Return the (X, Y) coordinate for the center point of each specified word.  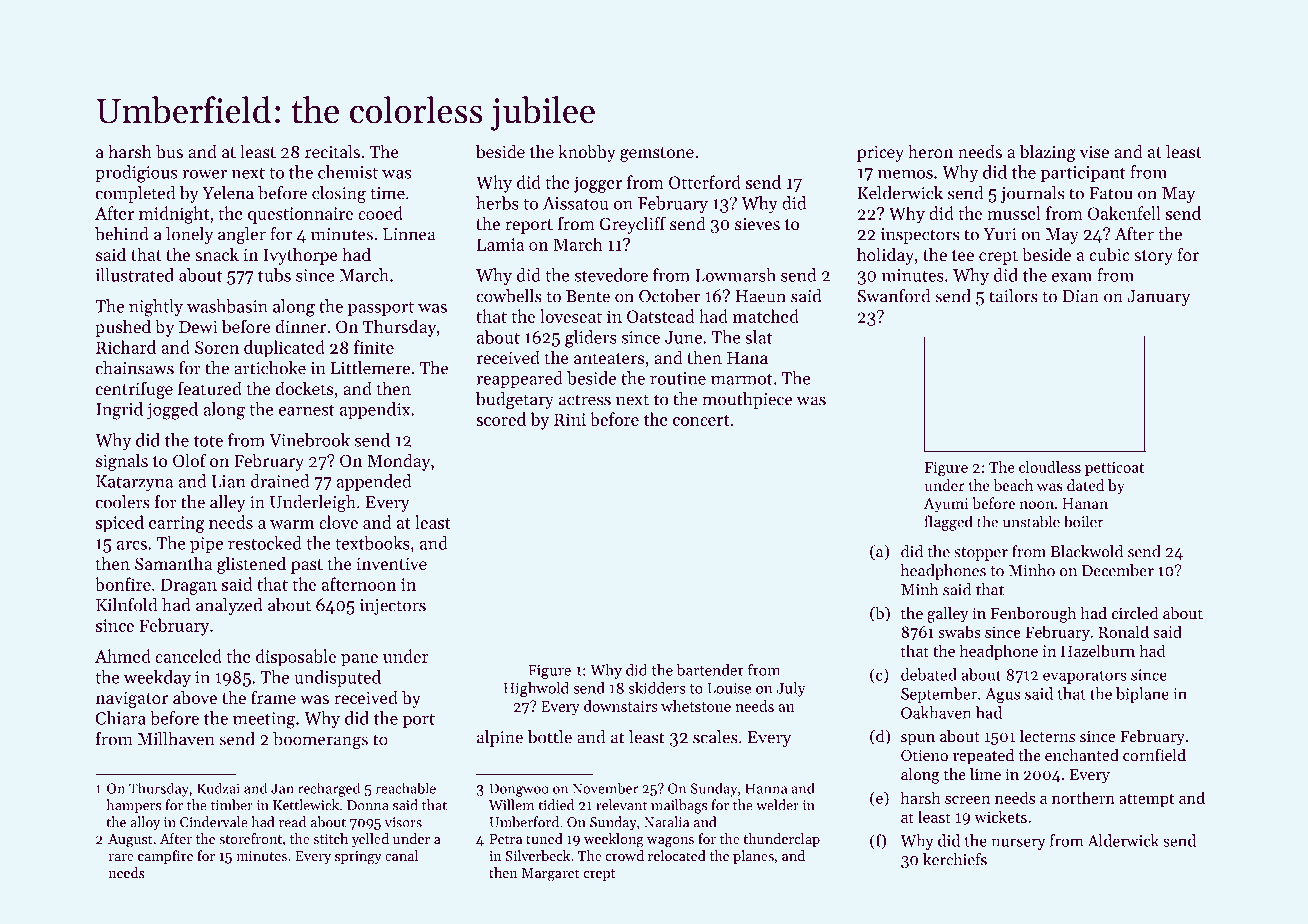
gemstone (657, 154)
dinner (301, 326)
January (1158, 298)
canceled (188, 656)
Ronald (1123, 631)
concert (701, 420)
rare (121, 857)
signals (122, 462)
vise (1094, 152)
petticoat (1114, 469)
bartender (710, 670)
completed (135, 194)
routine (678, 378)
